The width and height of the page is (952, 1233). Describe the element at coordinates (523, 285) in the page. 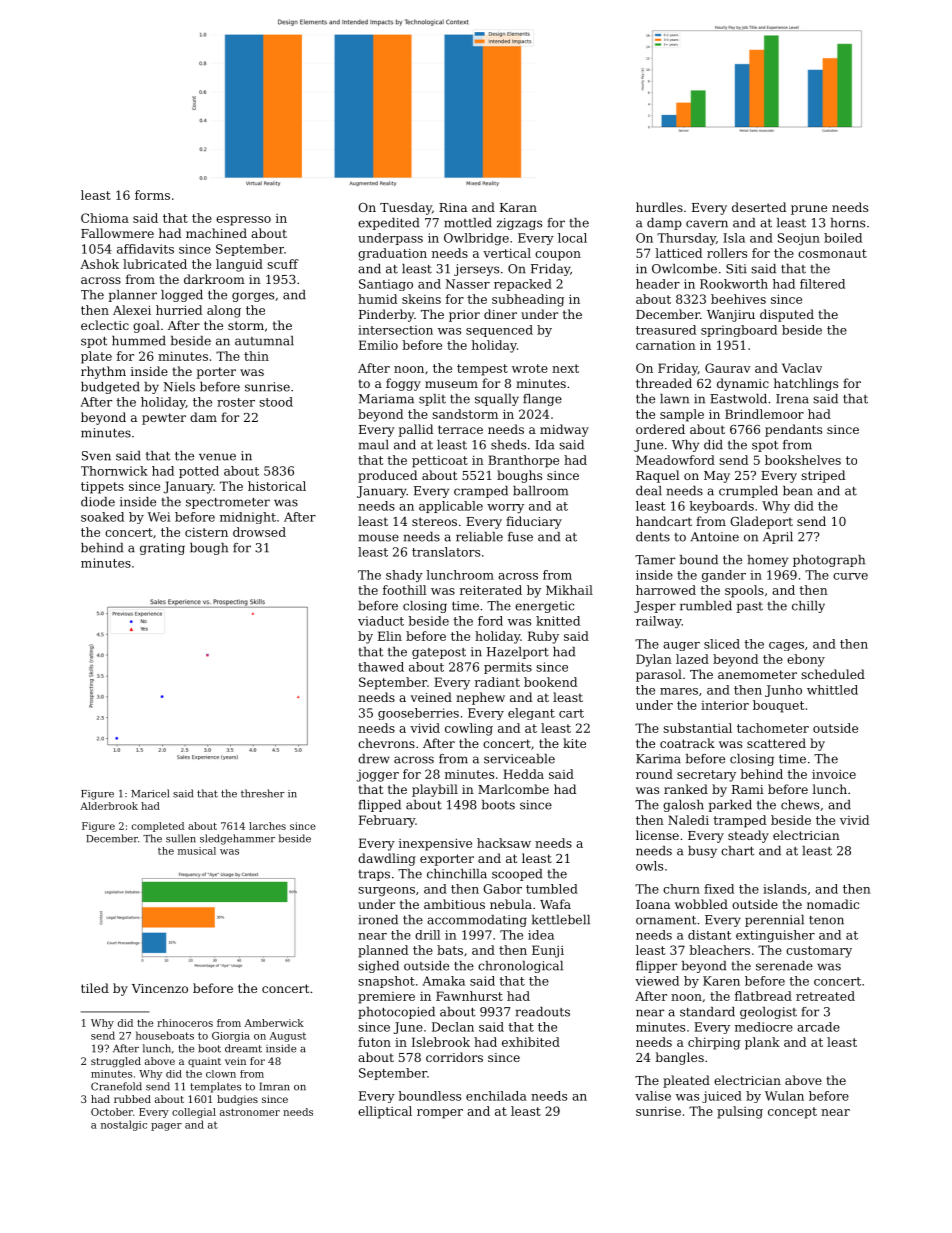

I see `repacked` at that location.
